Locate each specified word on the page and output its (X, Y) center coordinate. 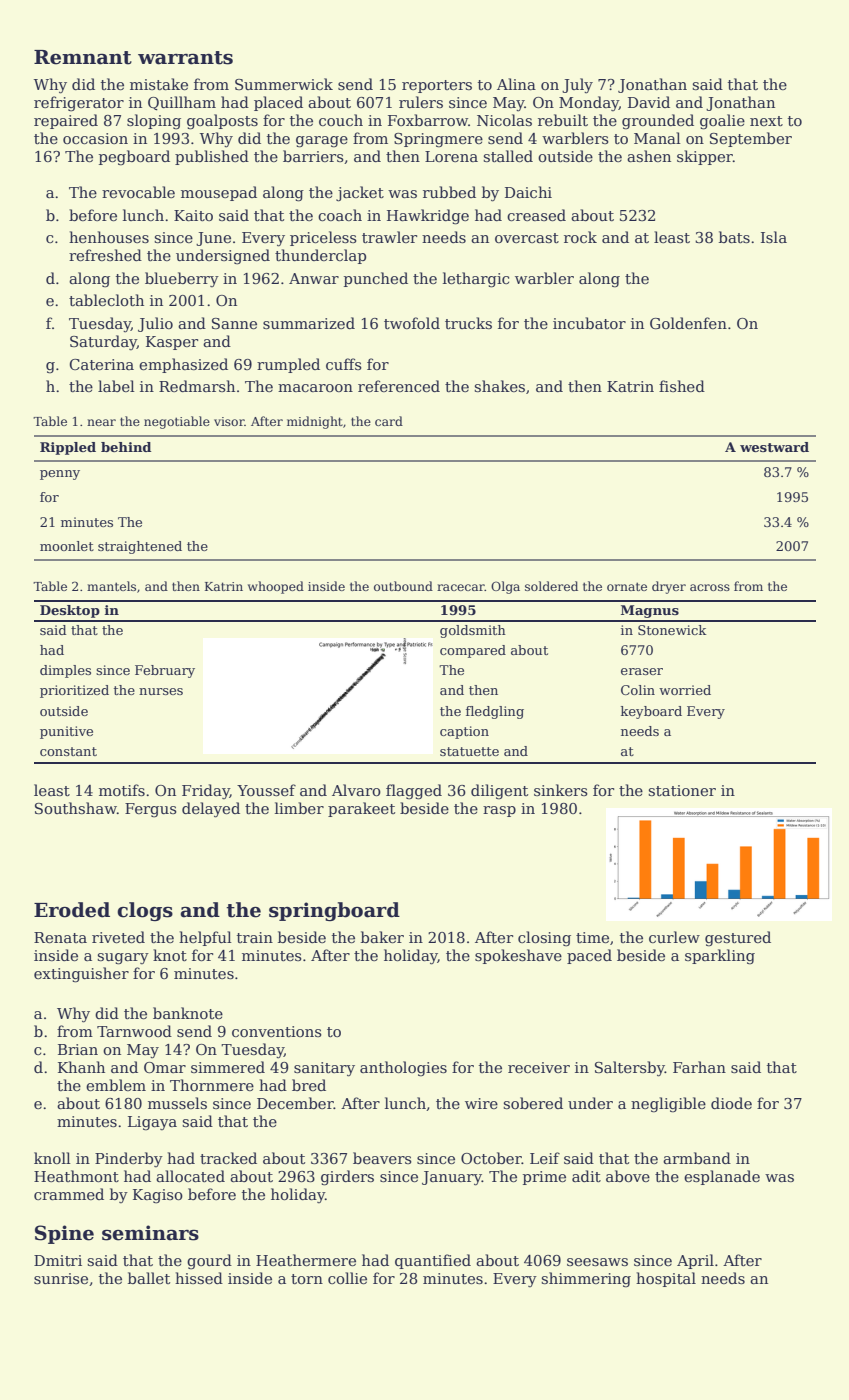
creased (536, 215)
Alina (516, 84)
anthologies (403, 1069)
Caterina (101, 364)
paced (589, 956)
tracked (228, 1158)
